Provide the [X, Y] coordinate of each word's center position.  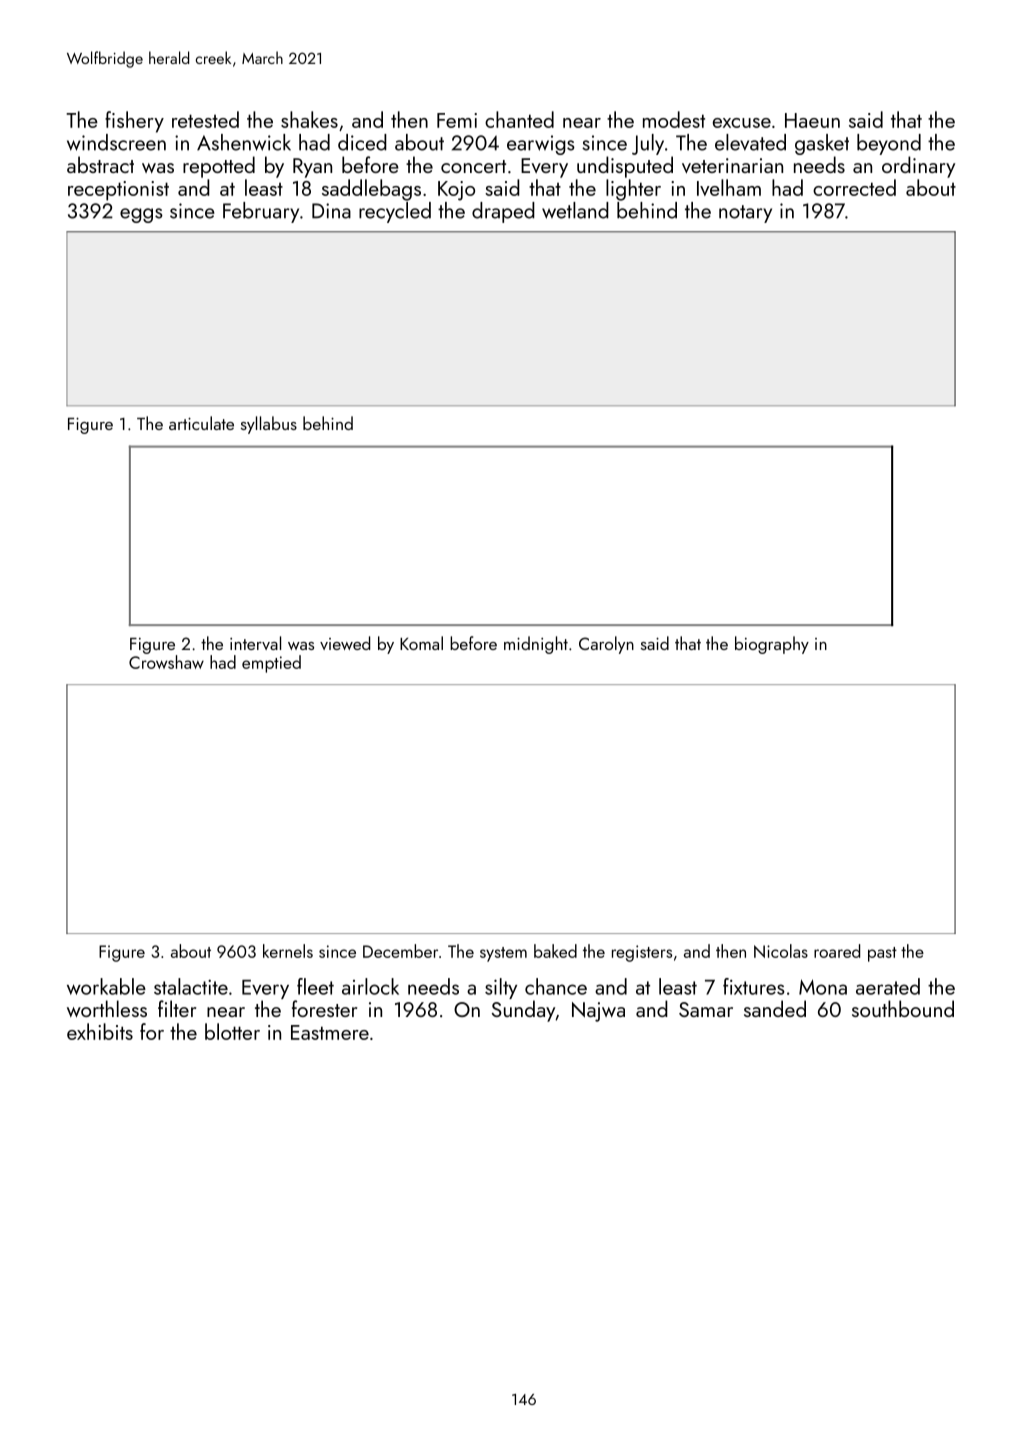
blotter [232, 1031]
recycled [395, 212]
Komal [421, 643]
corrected [854, 187]
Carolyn [606, 645]
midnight [536, 645]
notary [745, 214]
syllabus [269, 425]
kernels [288, 951]
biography [772, 645]
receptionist [118, 191]
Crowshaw [166, 662]
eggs [141, 215]
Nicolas [781, 951]
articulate [201, 423]
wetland [575, 210]
